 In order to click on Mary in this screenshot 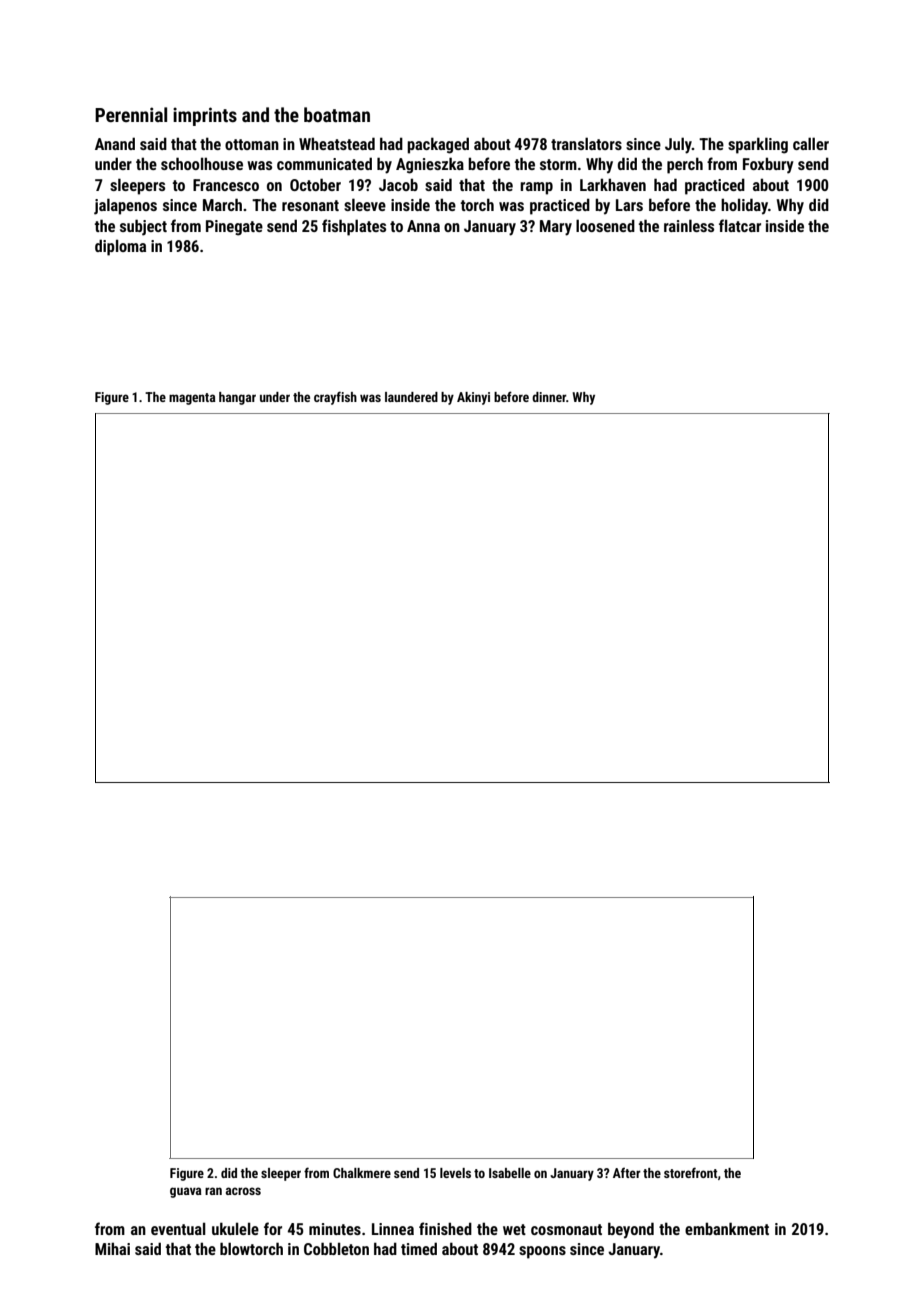, I will do `click(556, 228)`.
